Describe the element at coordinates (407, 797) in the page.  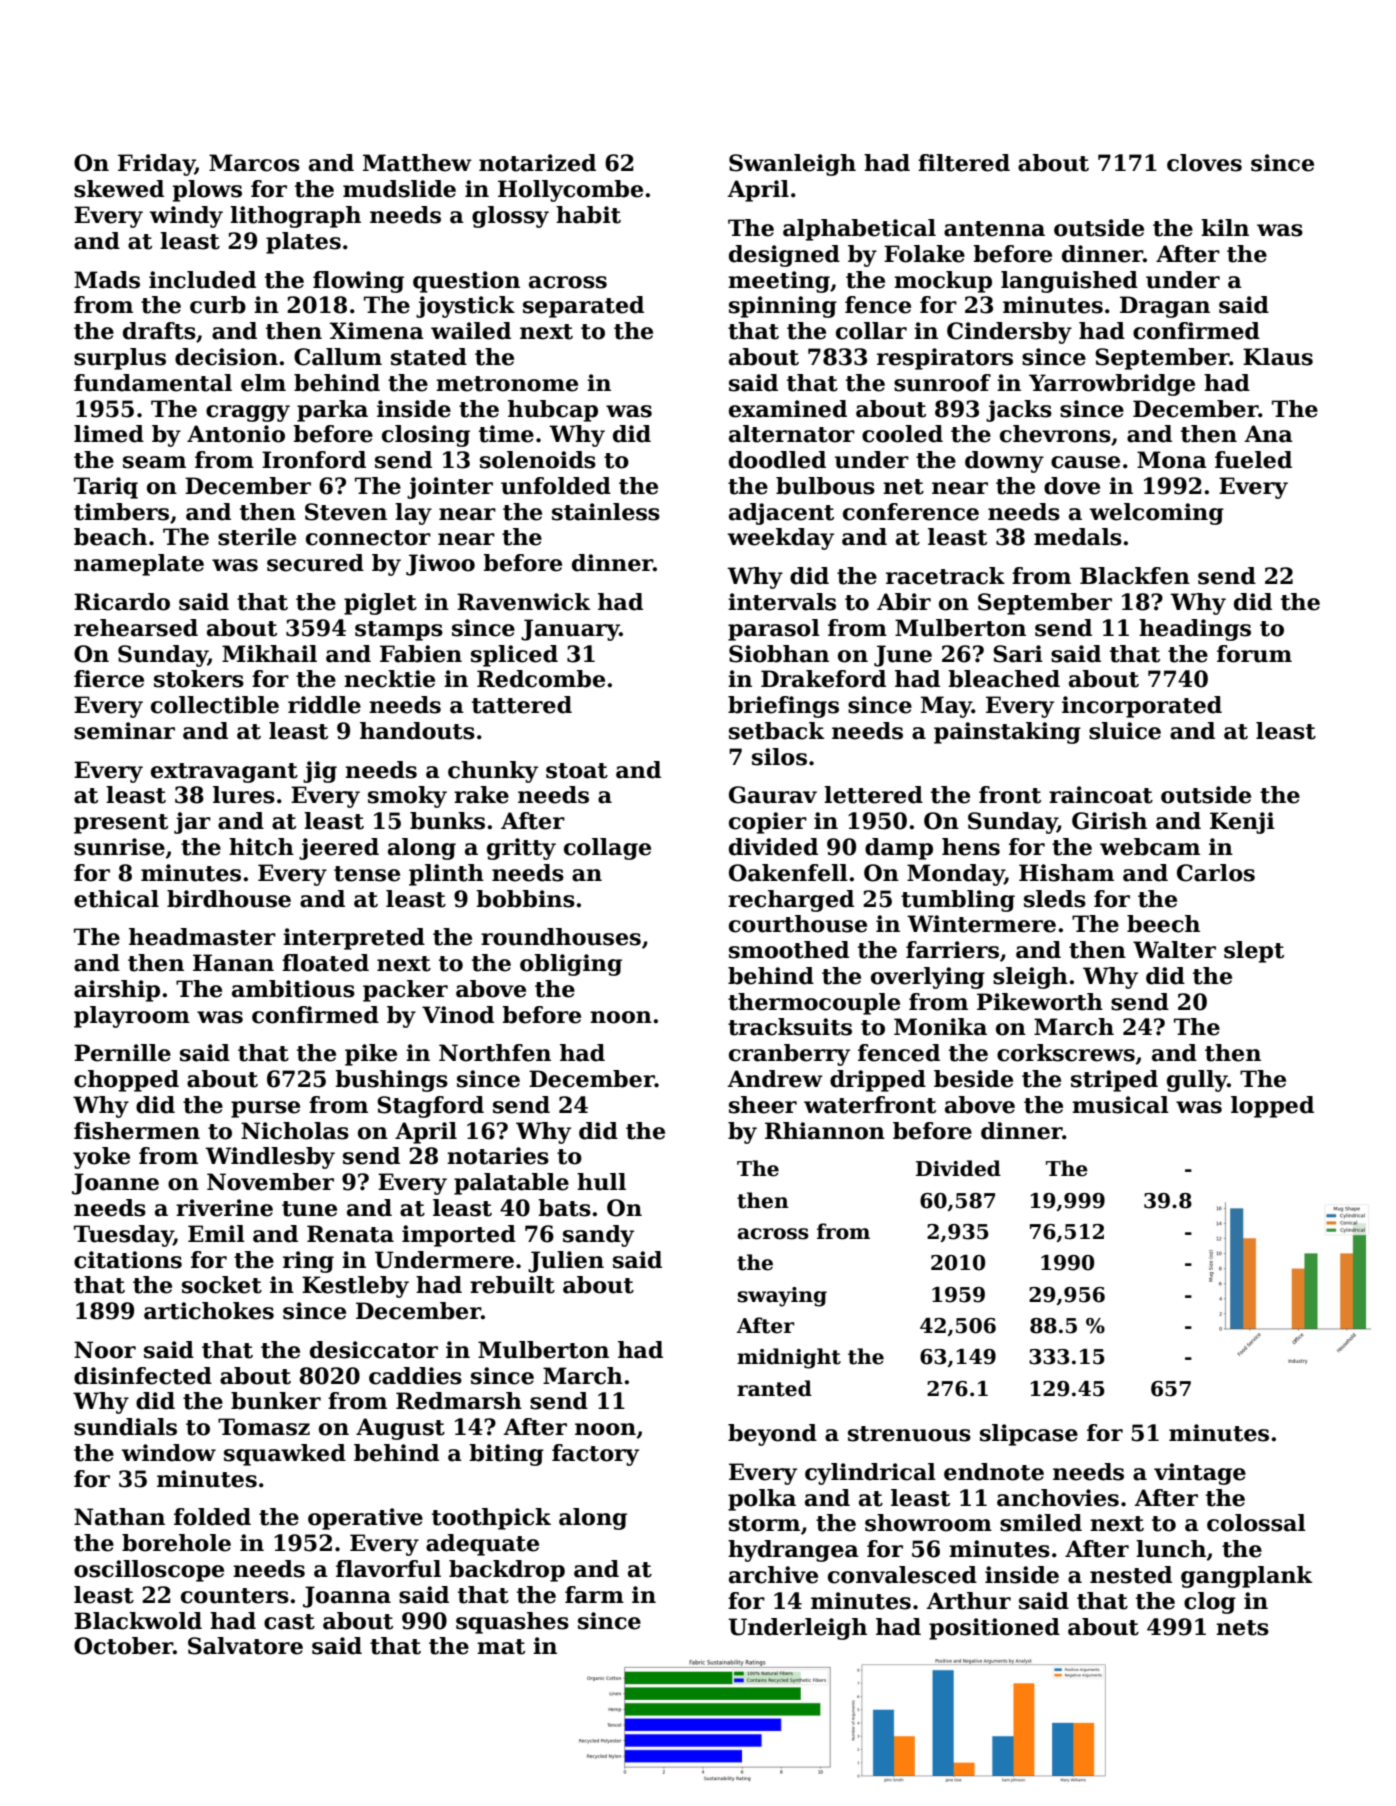
I see `smoky` at that location.
